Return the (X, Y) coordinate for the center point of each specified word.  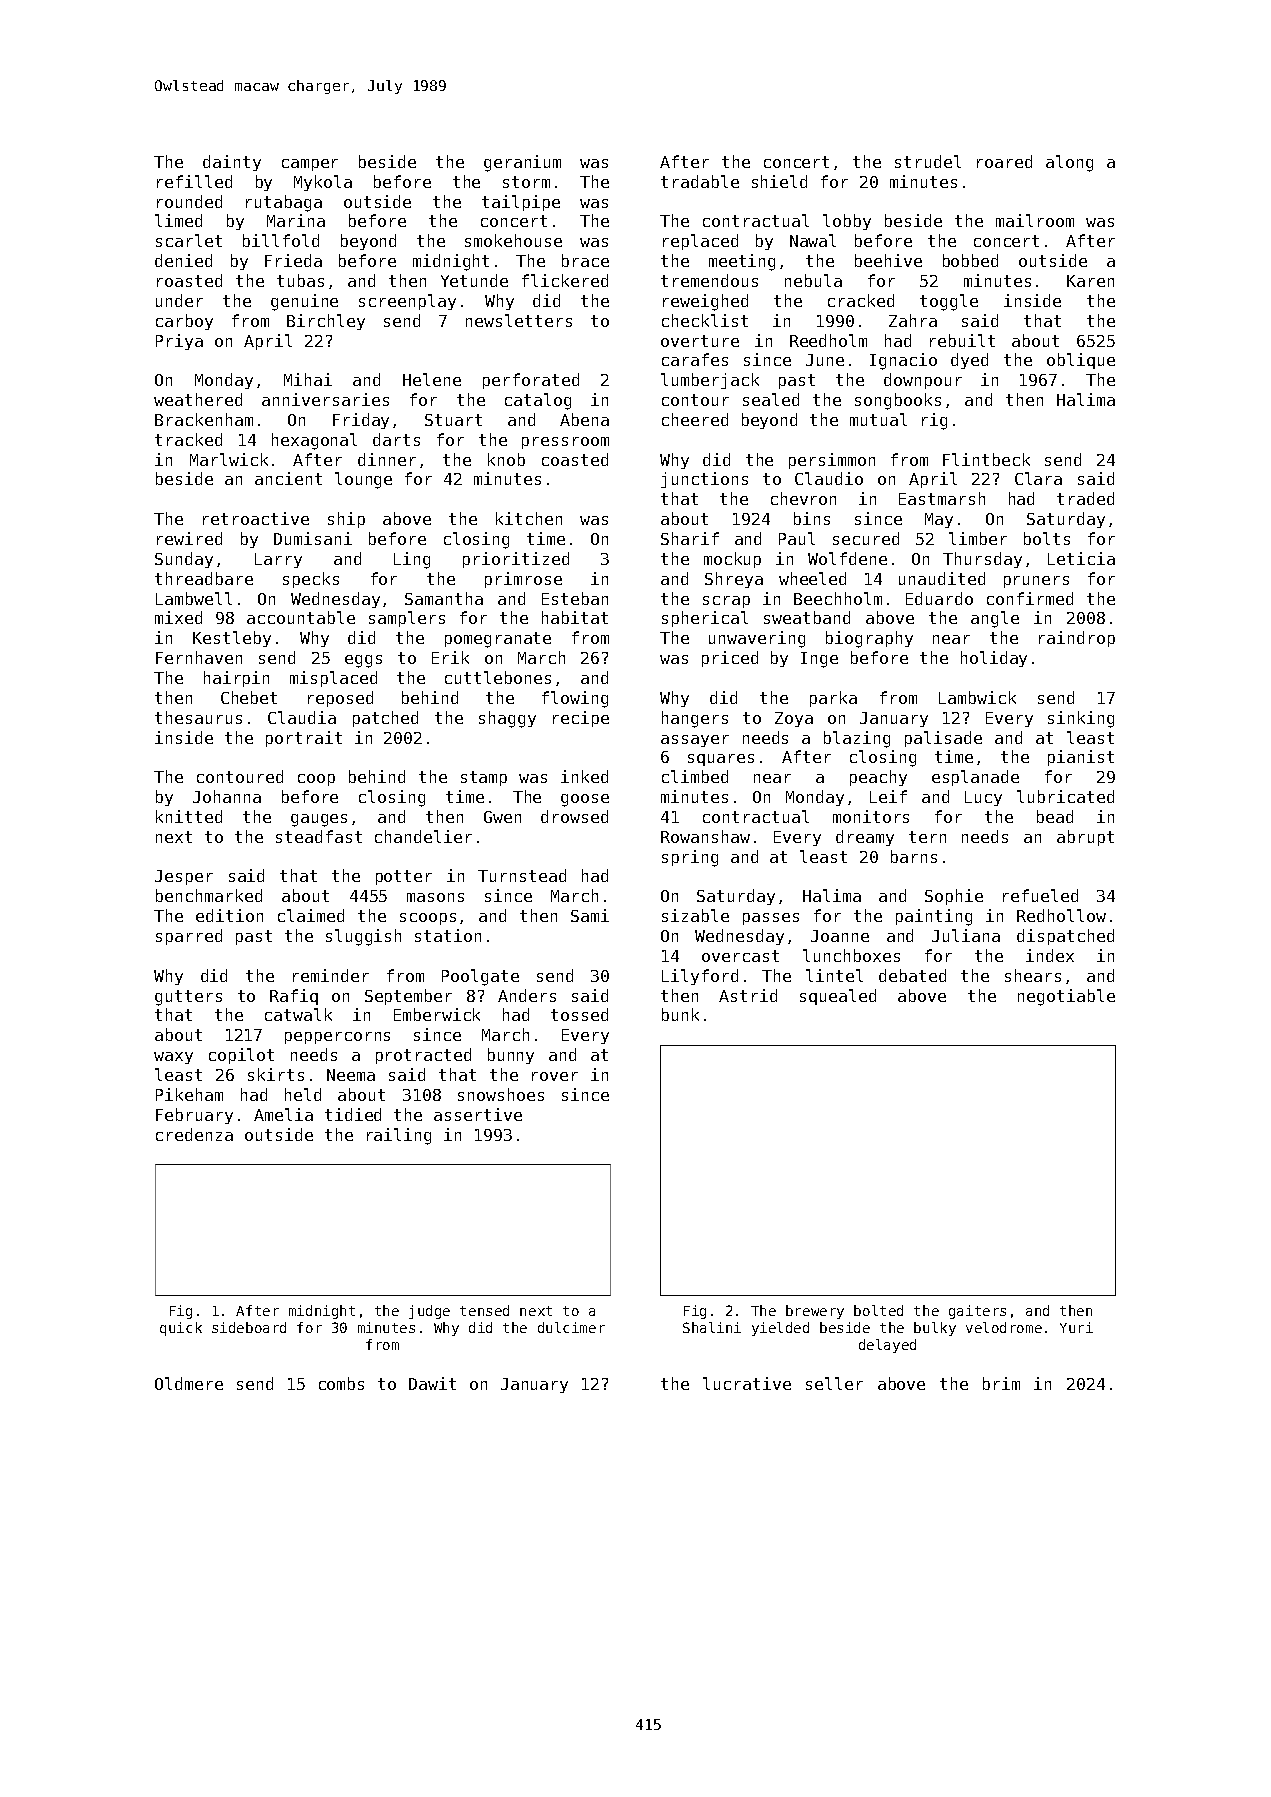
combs (341, 1383)
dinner (387, 459)
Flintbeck (986, 459)
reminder (331, 975)
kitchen (529, 518)
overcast (740, 956)
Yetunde (474, 280)
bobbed (970, 260)
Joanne (840, 936)
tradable (700, 181)
